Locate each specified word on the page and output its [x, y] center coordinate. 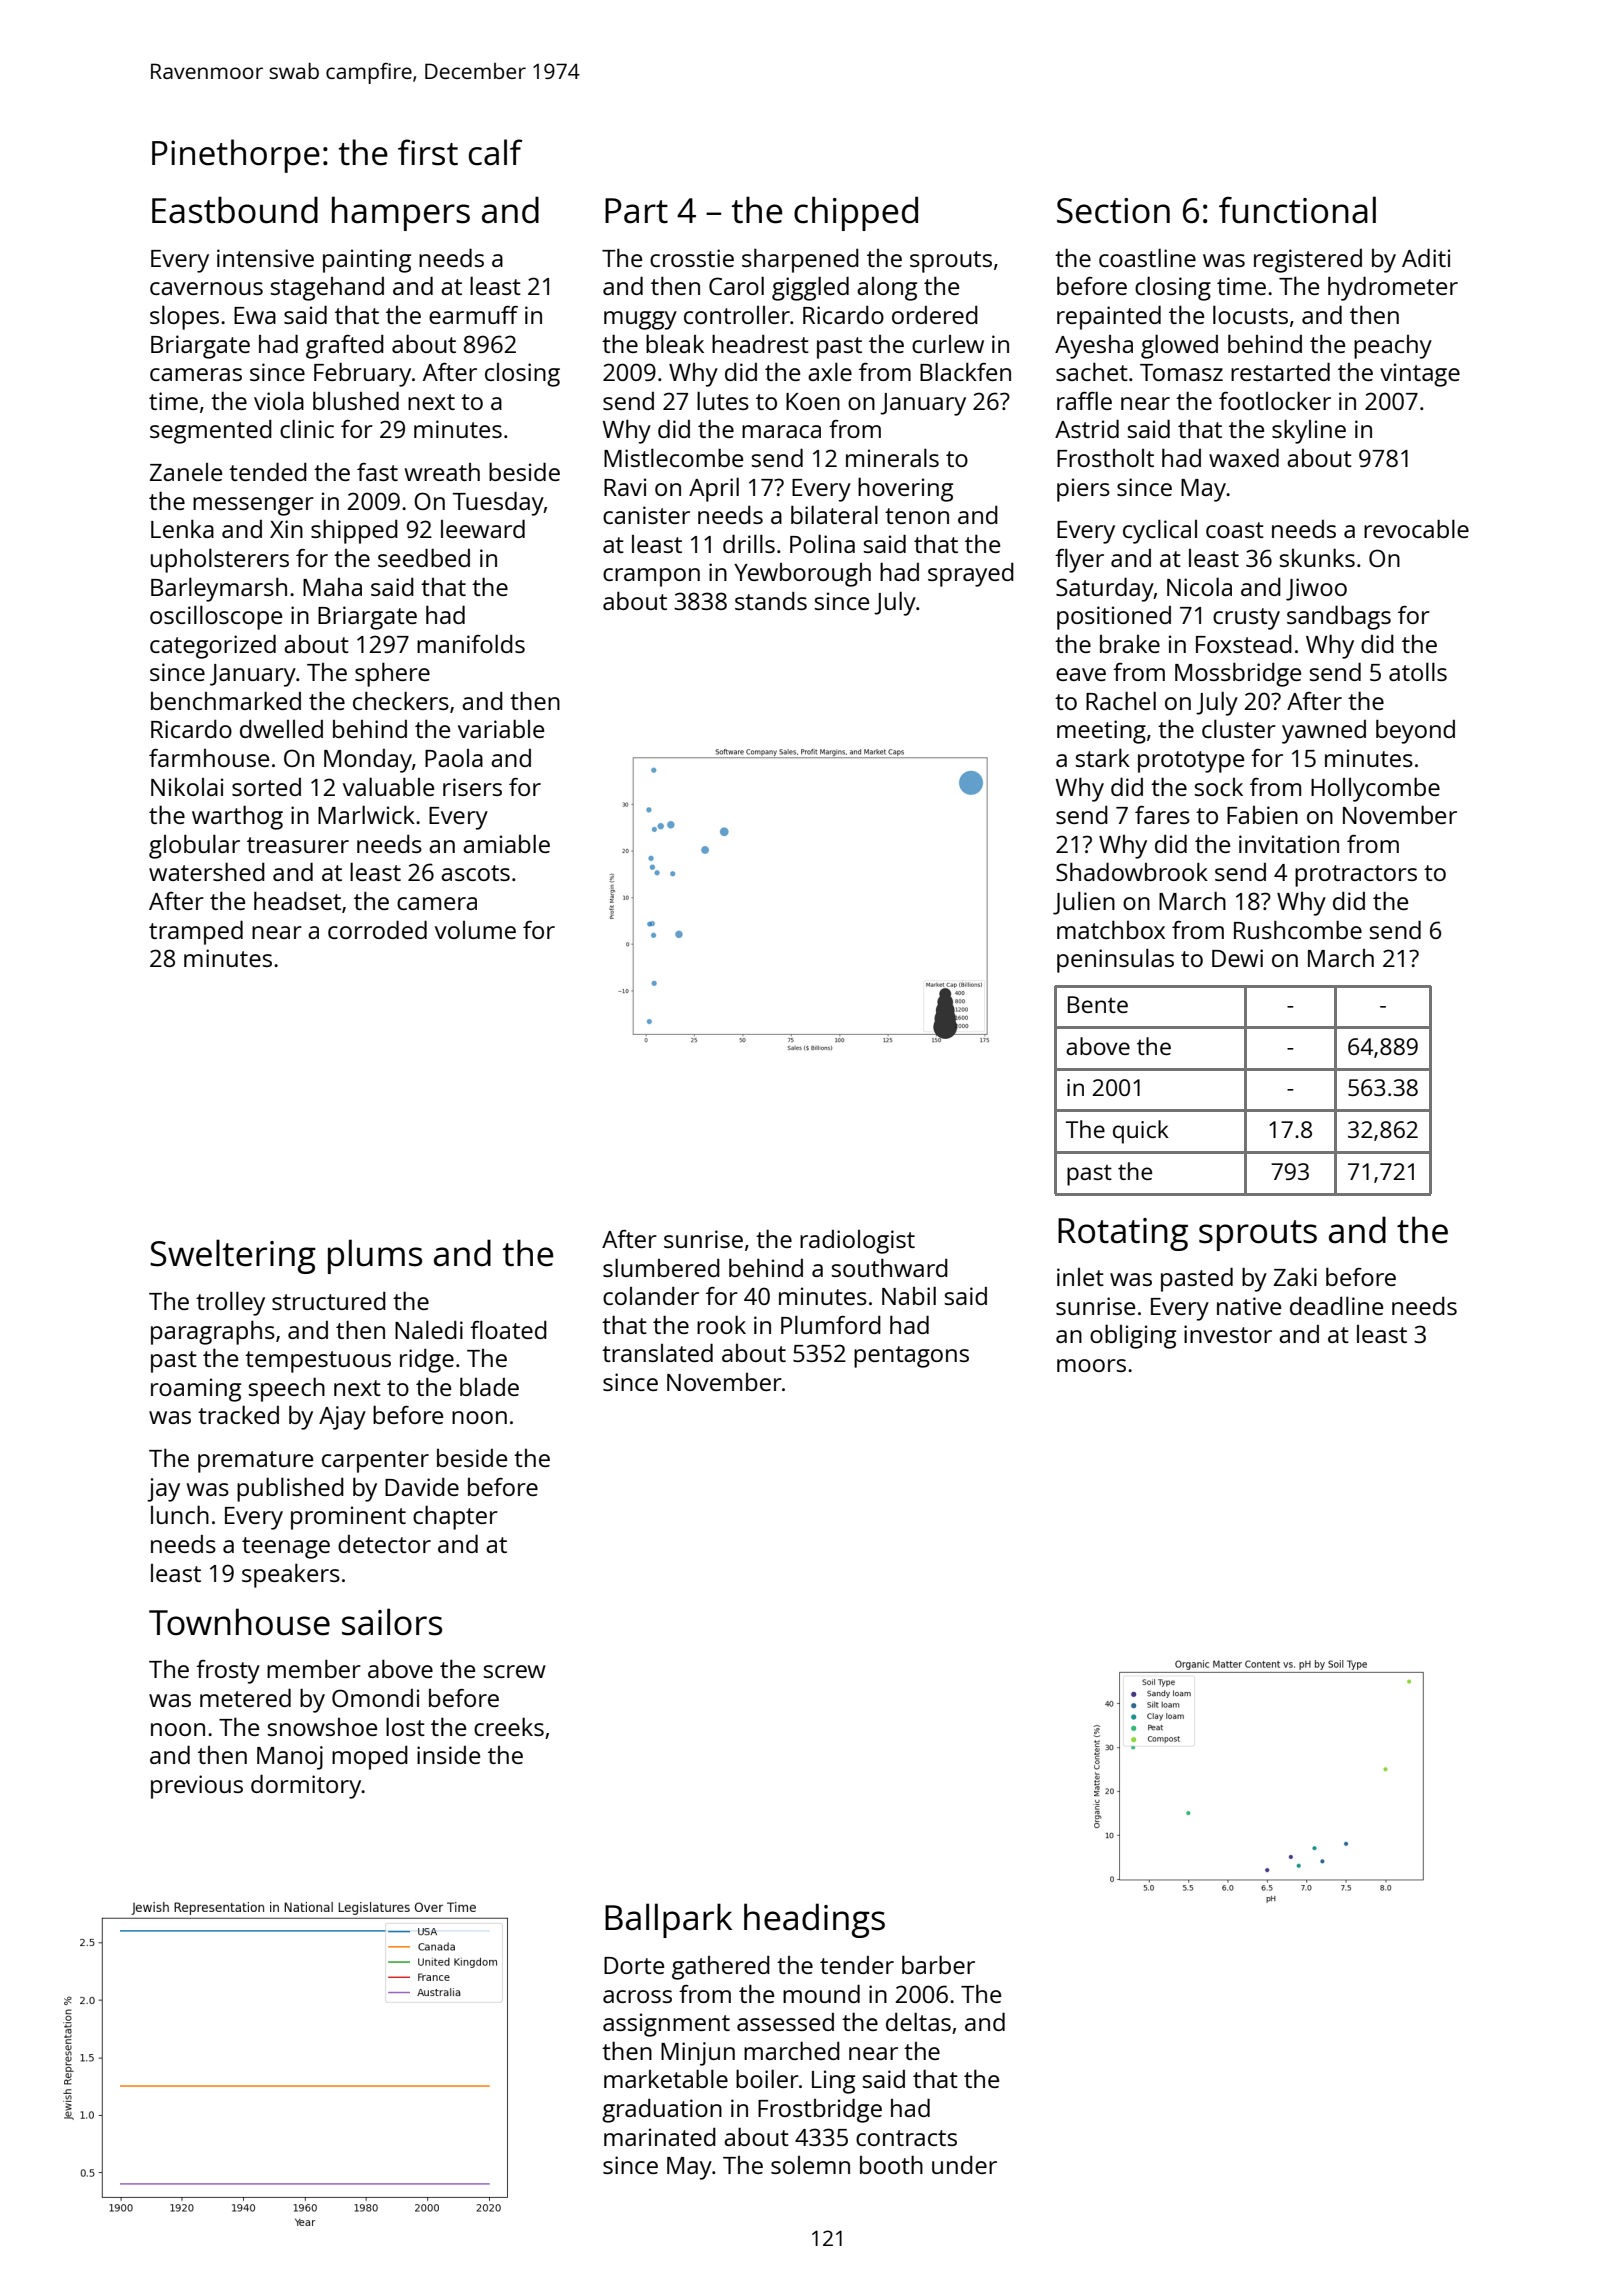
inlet [1080, 1277]
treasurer [298, 845]
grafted [345, 346]
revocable [1416, 528]
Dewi [1237, 958]
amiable [506, 843]
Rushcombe [1298, 929]
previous [197, 1787]
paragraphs [213, 1332]
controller [737, 315]
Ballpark [668, 1920]
